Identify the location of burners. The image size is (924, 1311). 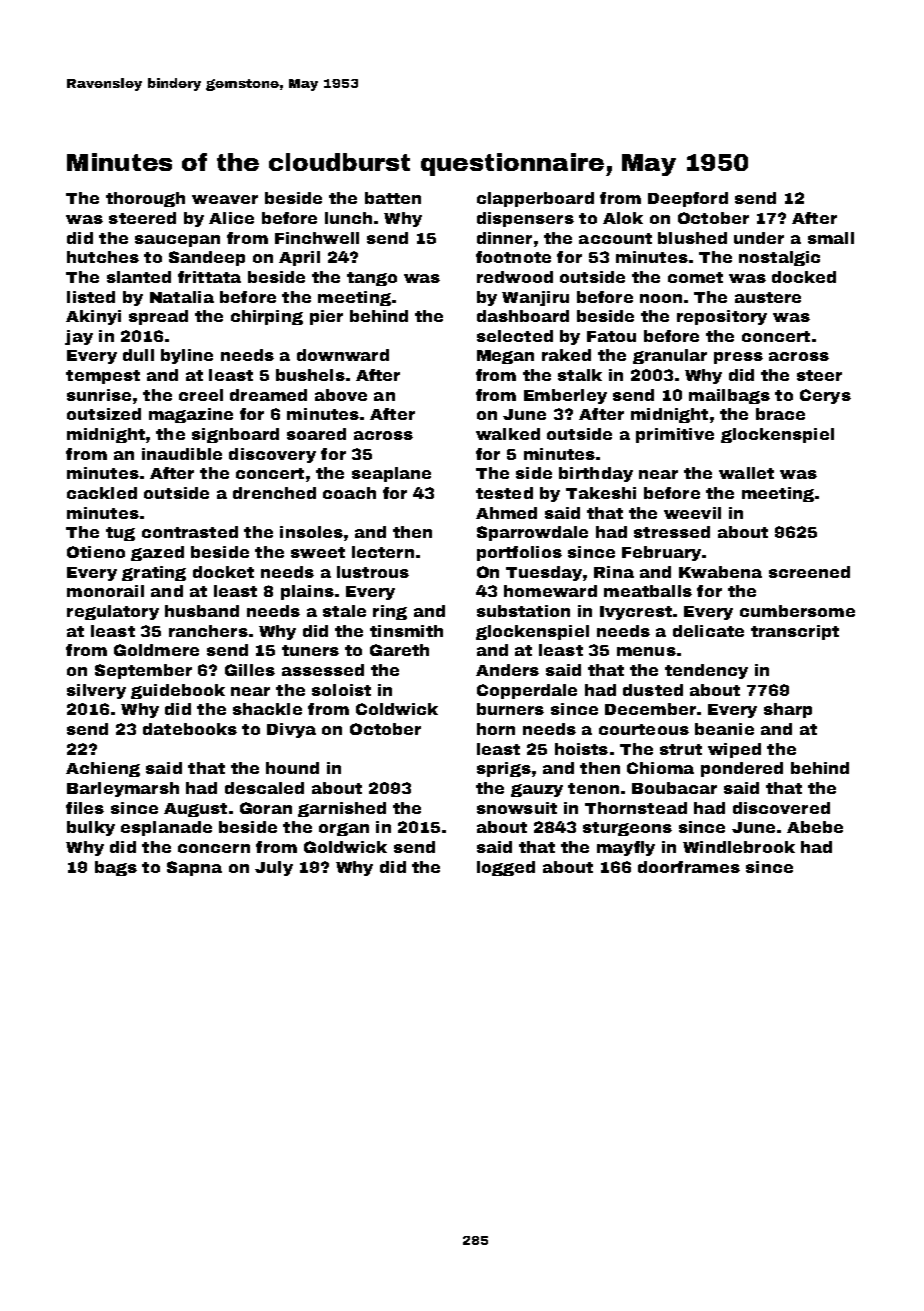
(510, 709).
